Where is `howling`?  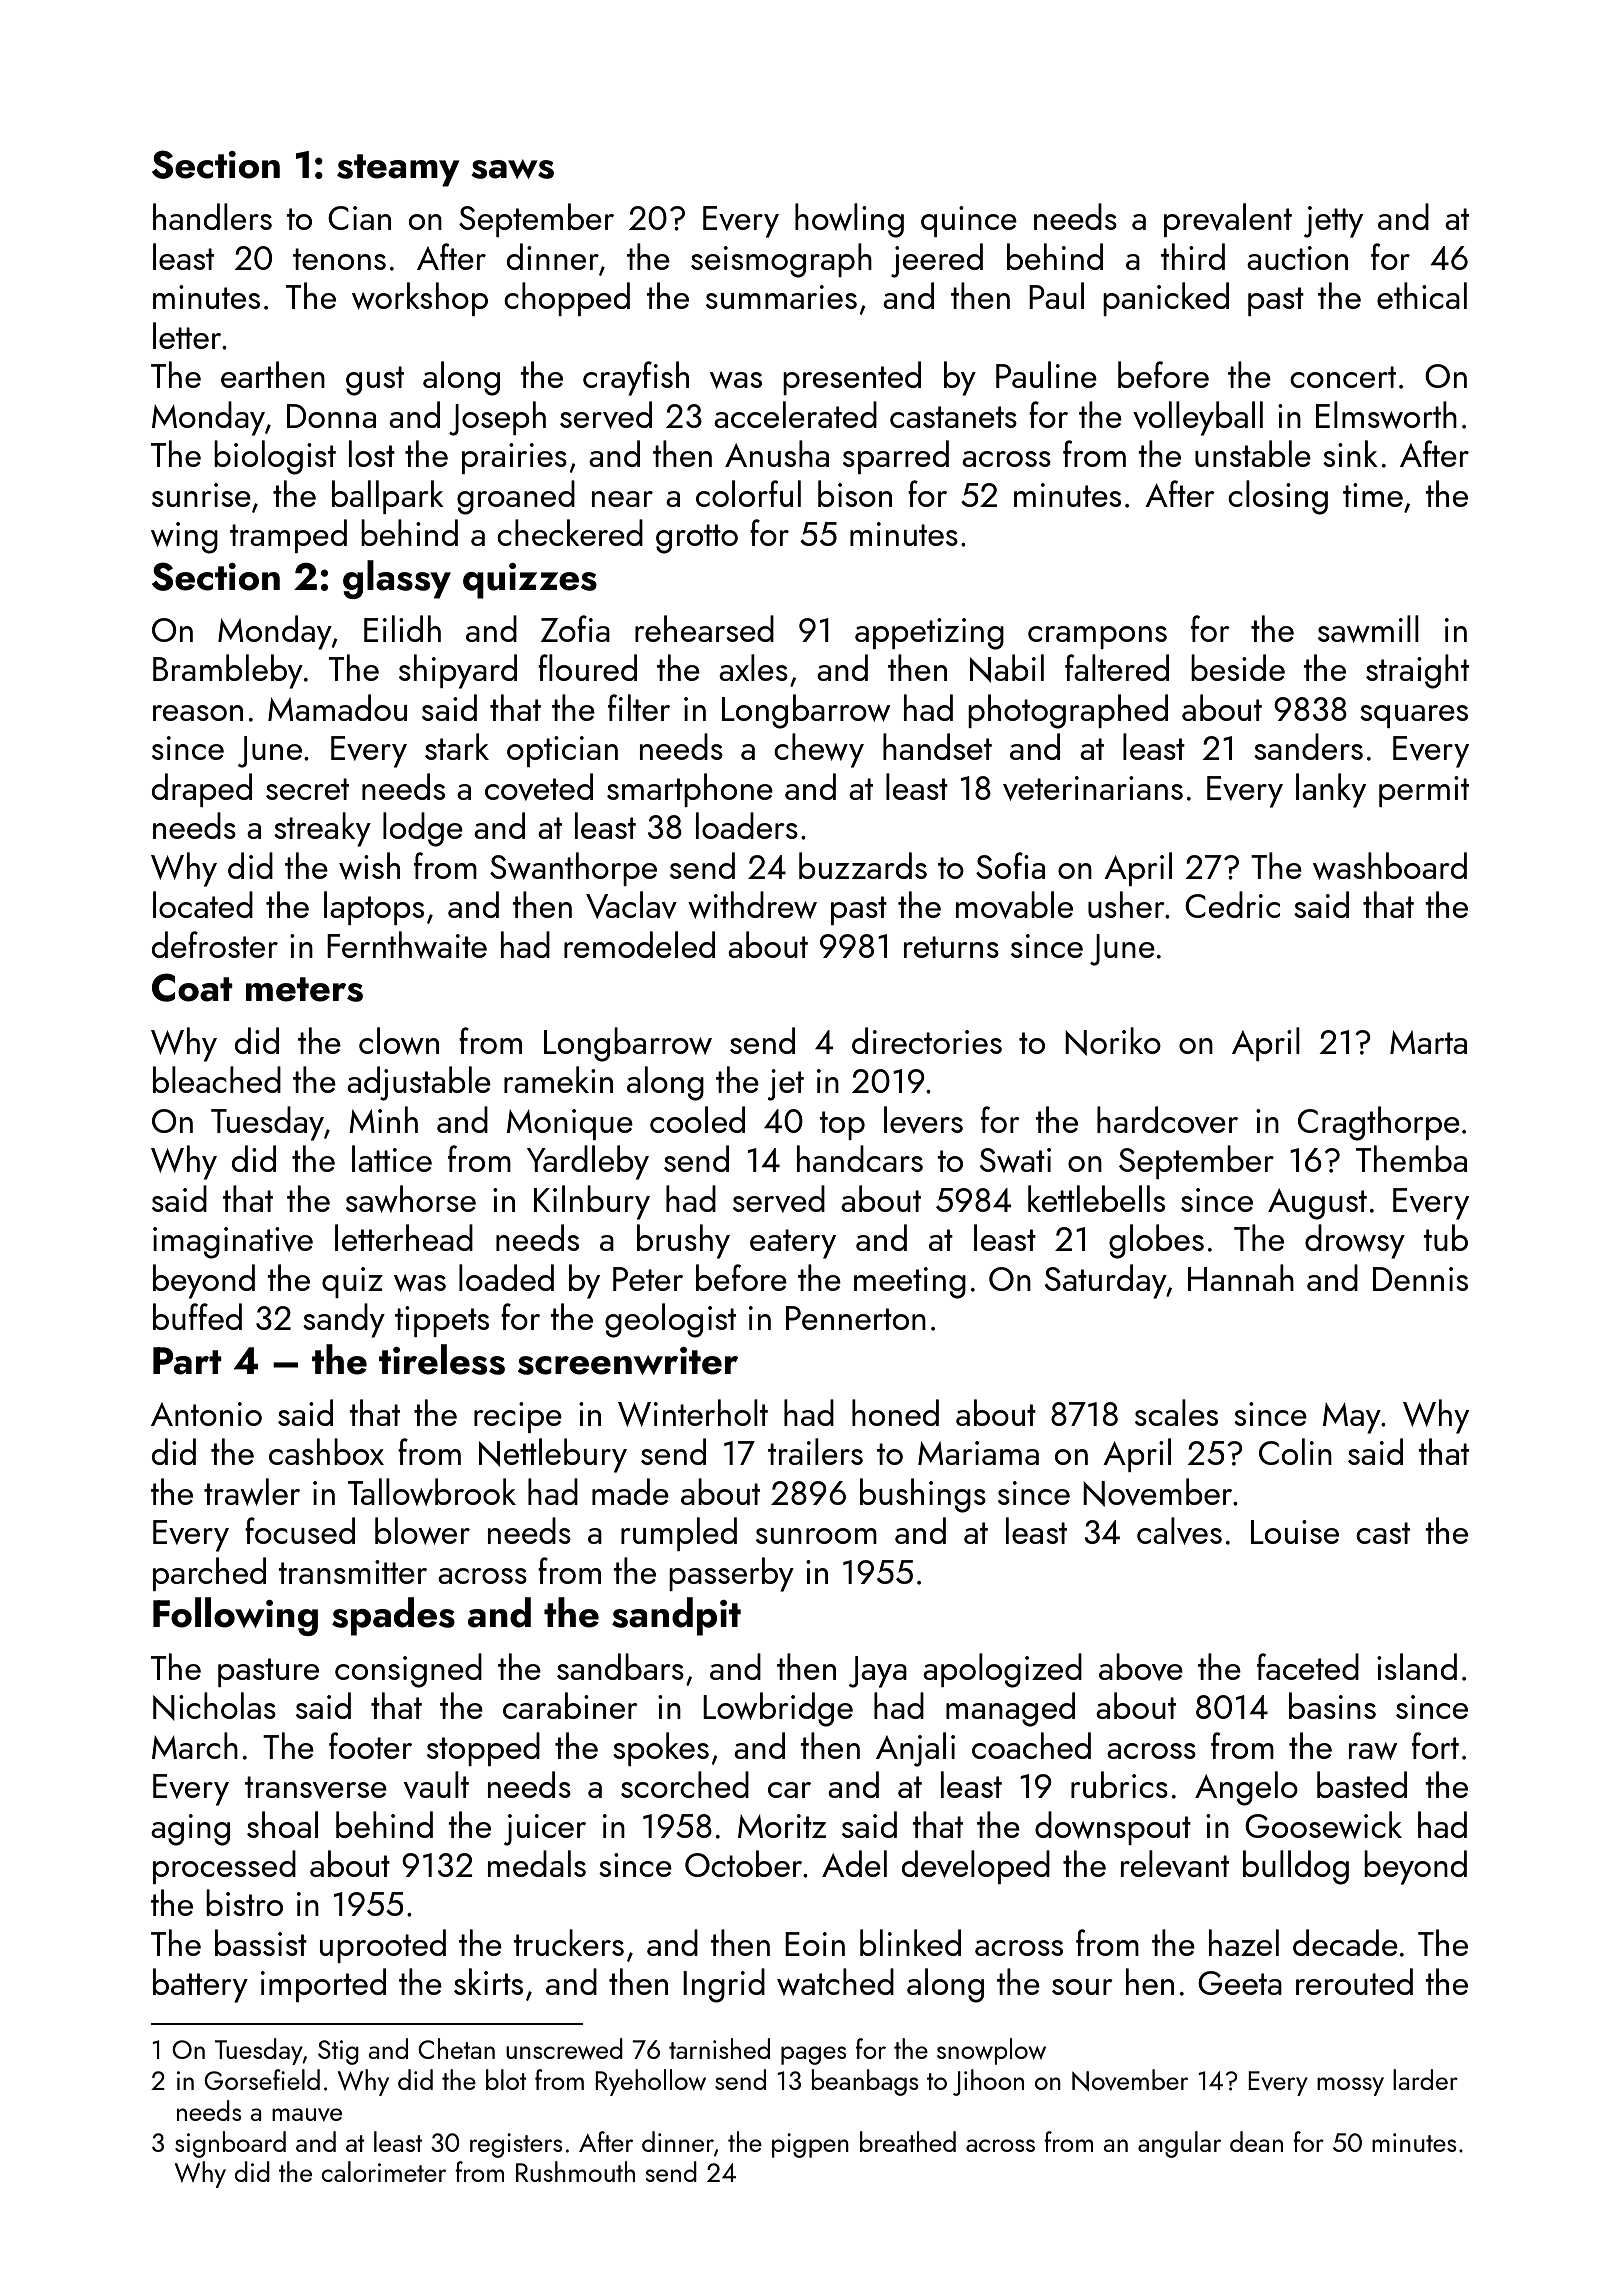
howling is located at coordinates (849, 220).
